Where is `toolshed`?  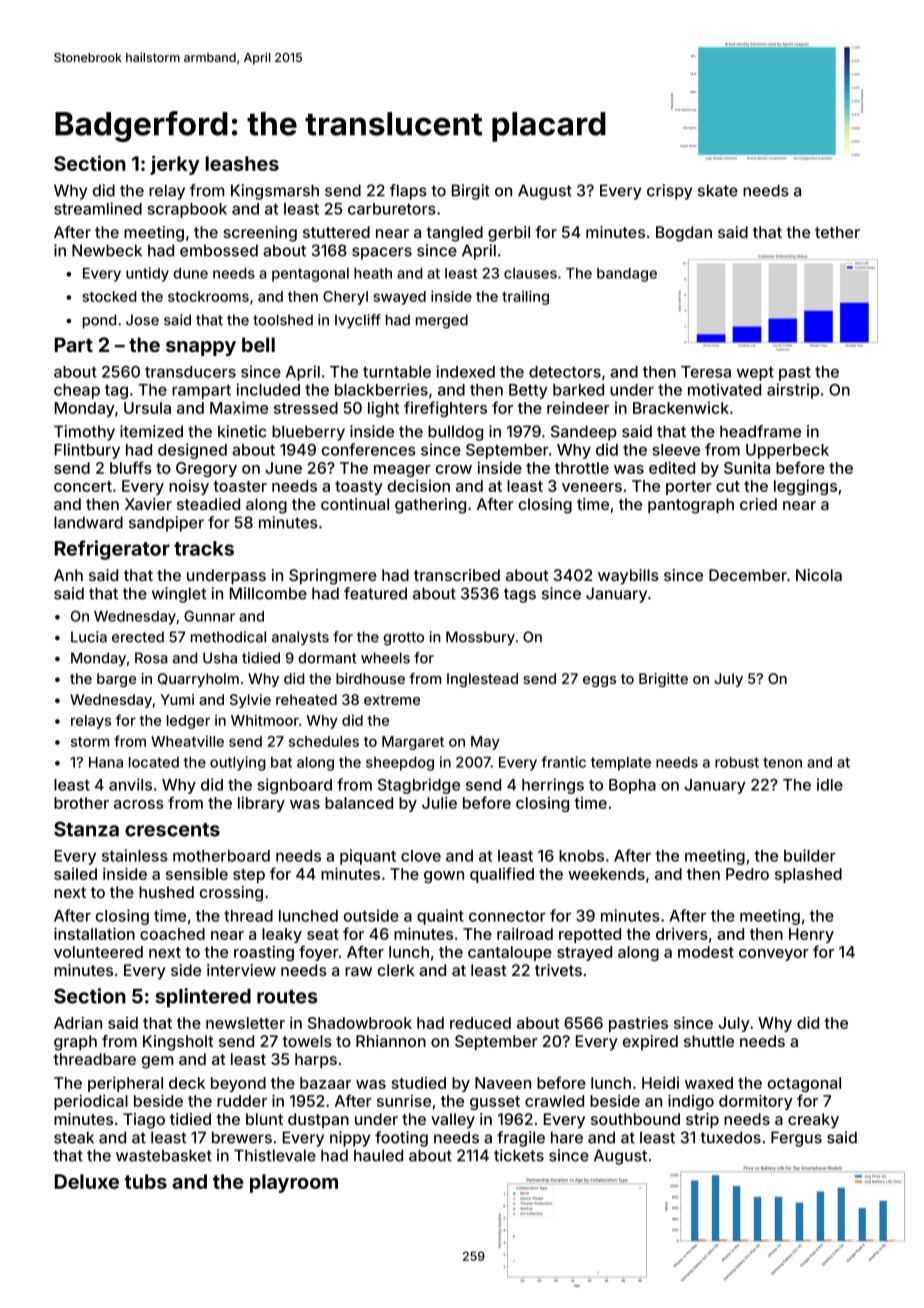 toolshed is located at coordinates (283, 320).
